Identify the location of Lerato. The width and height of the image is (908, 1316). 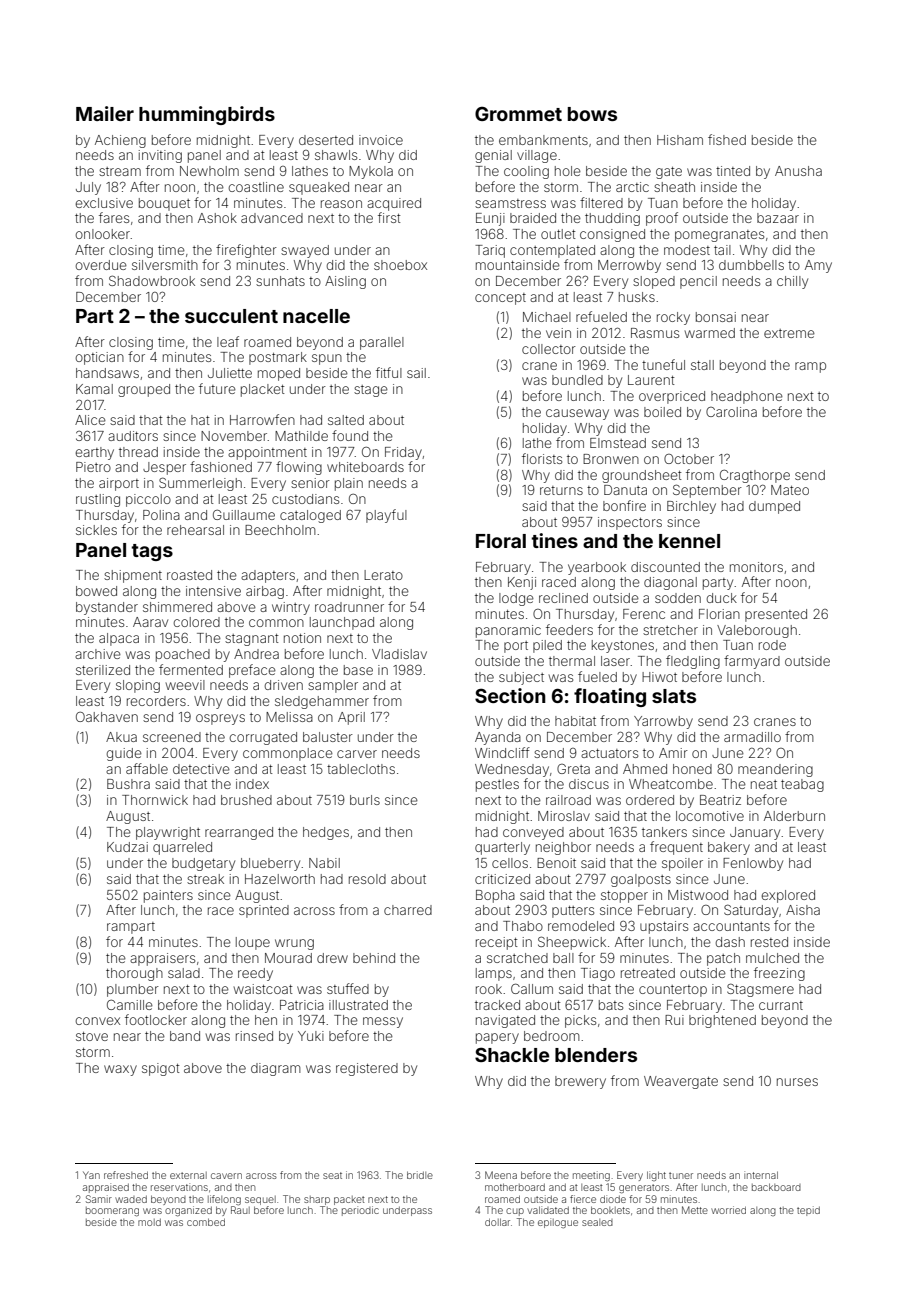
(383, 575).
